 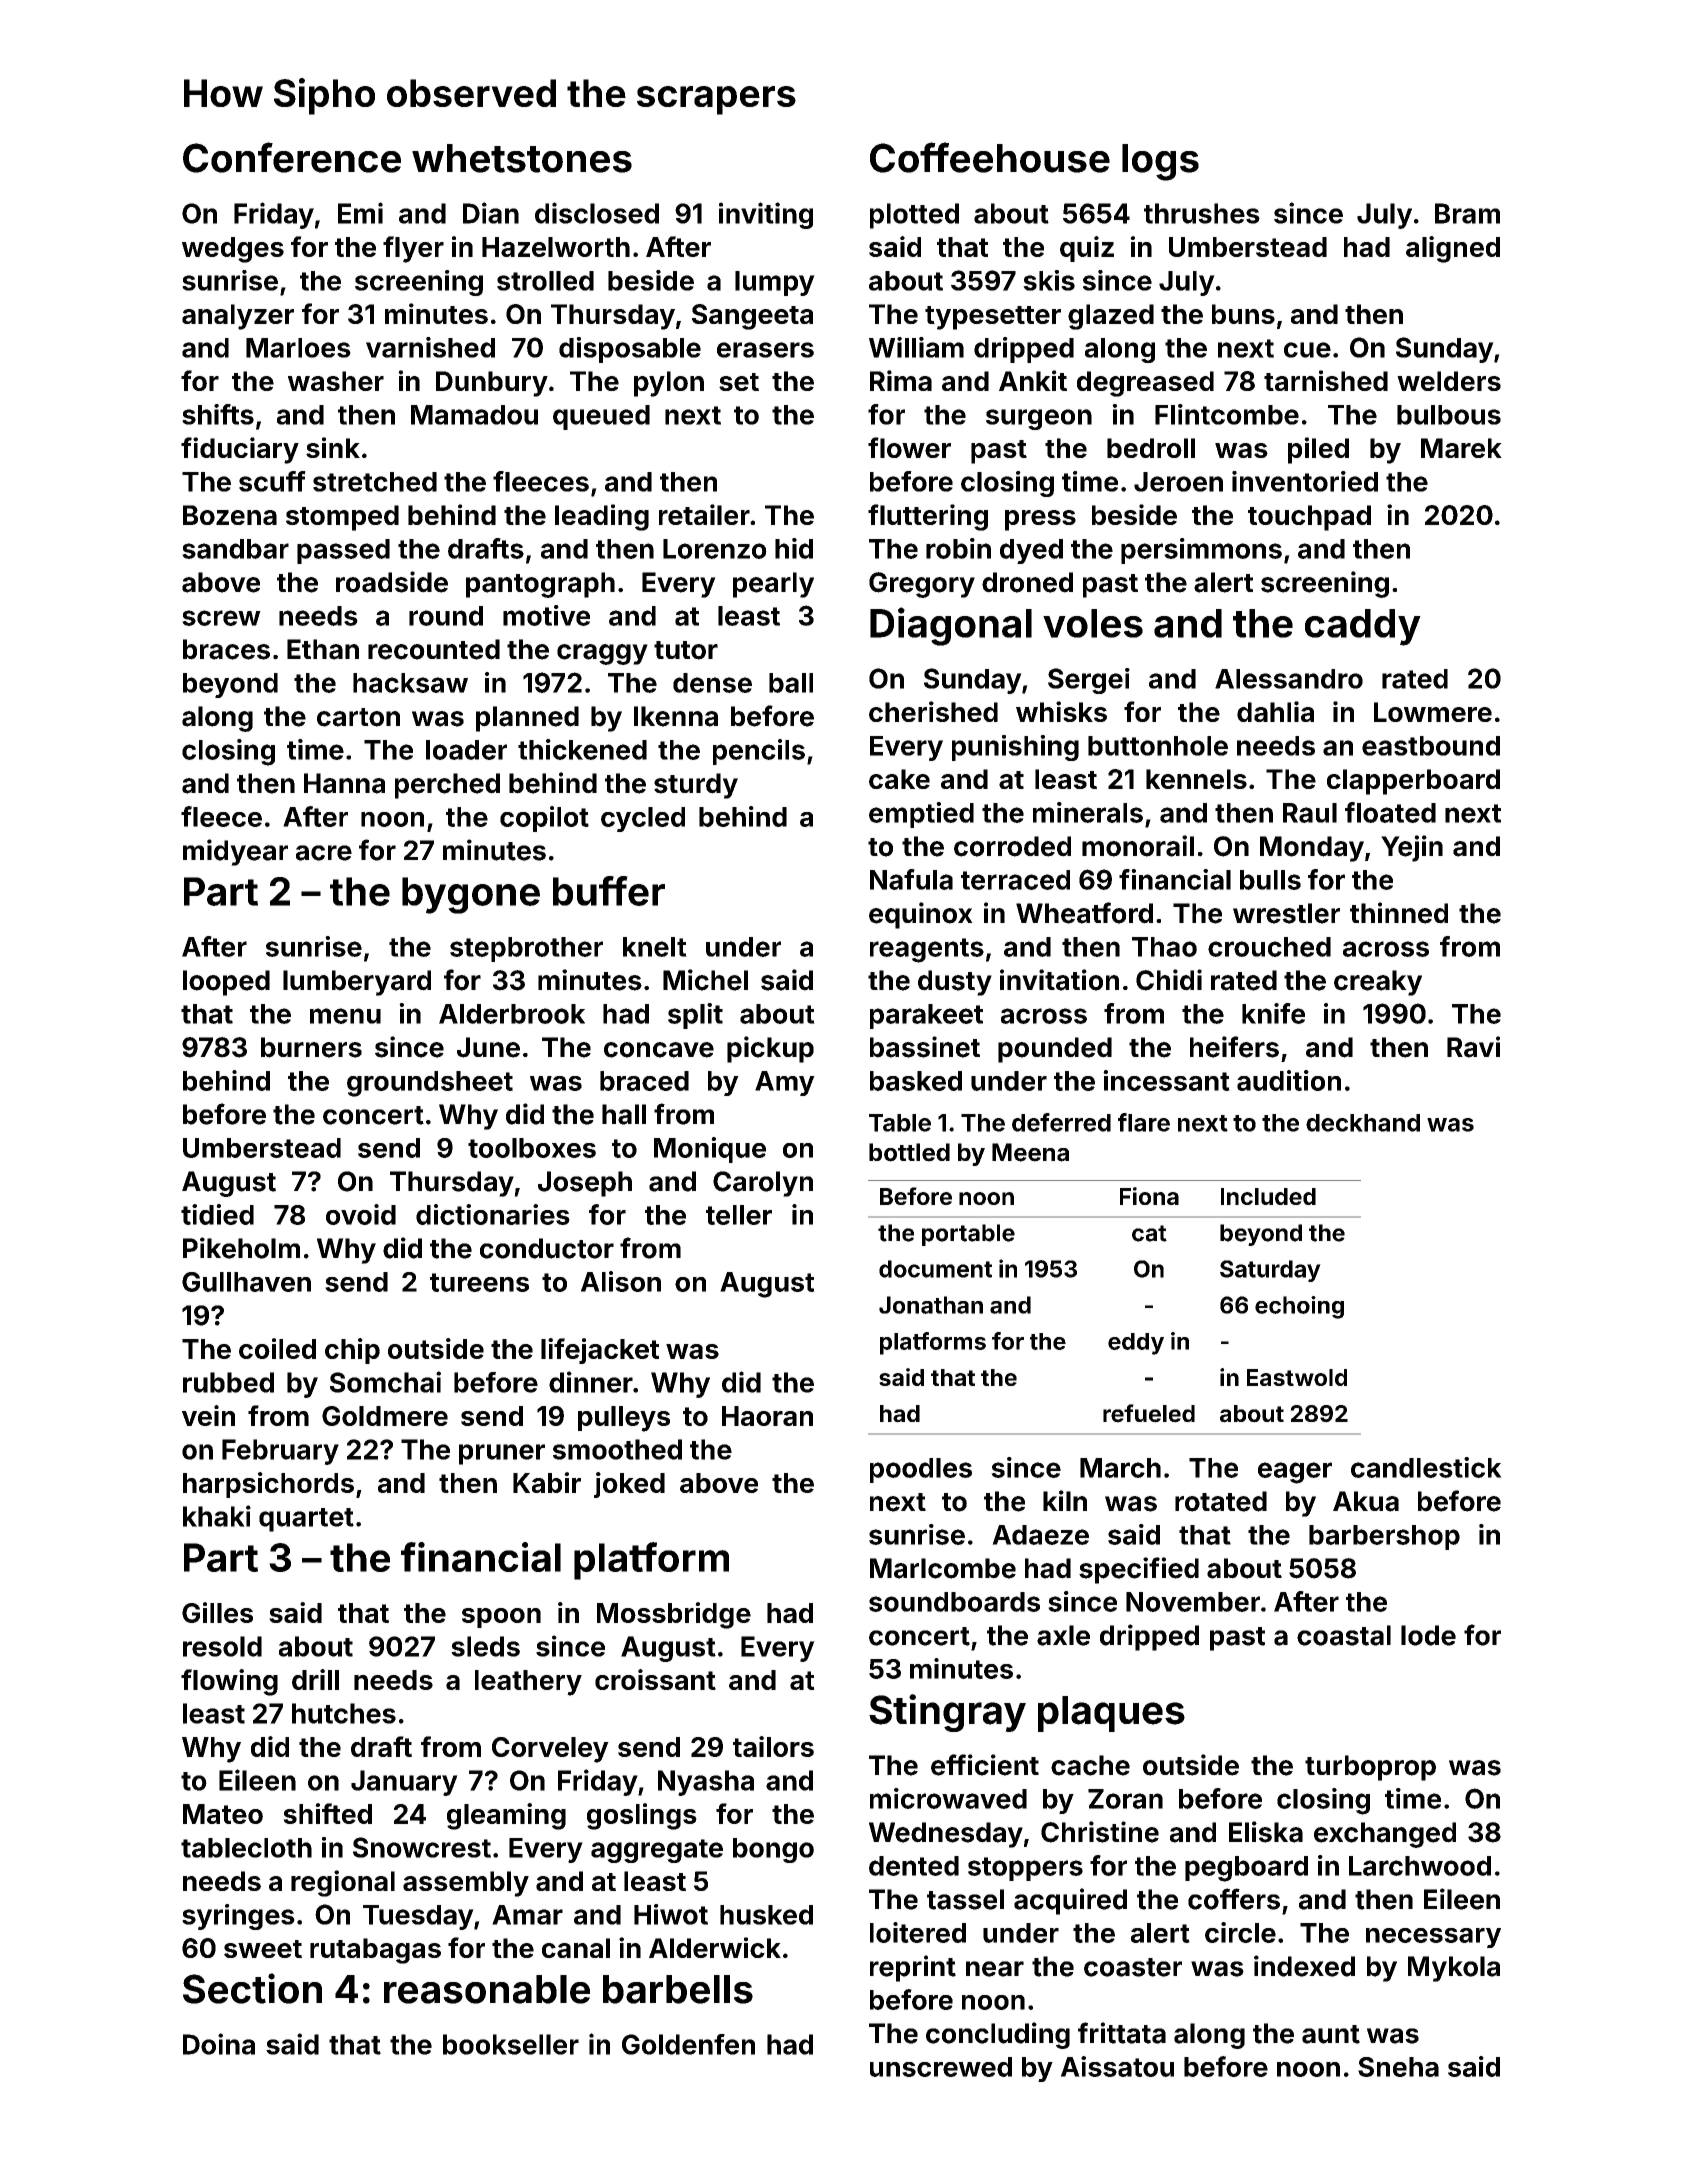 I want to click on croissant, so click(x=655, y=1679).
